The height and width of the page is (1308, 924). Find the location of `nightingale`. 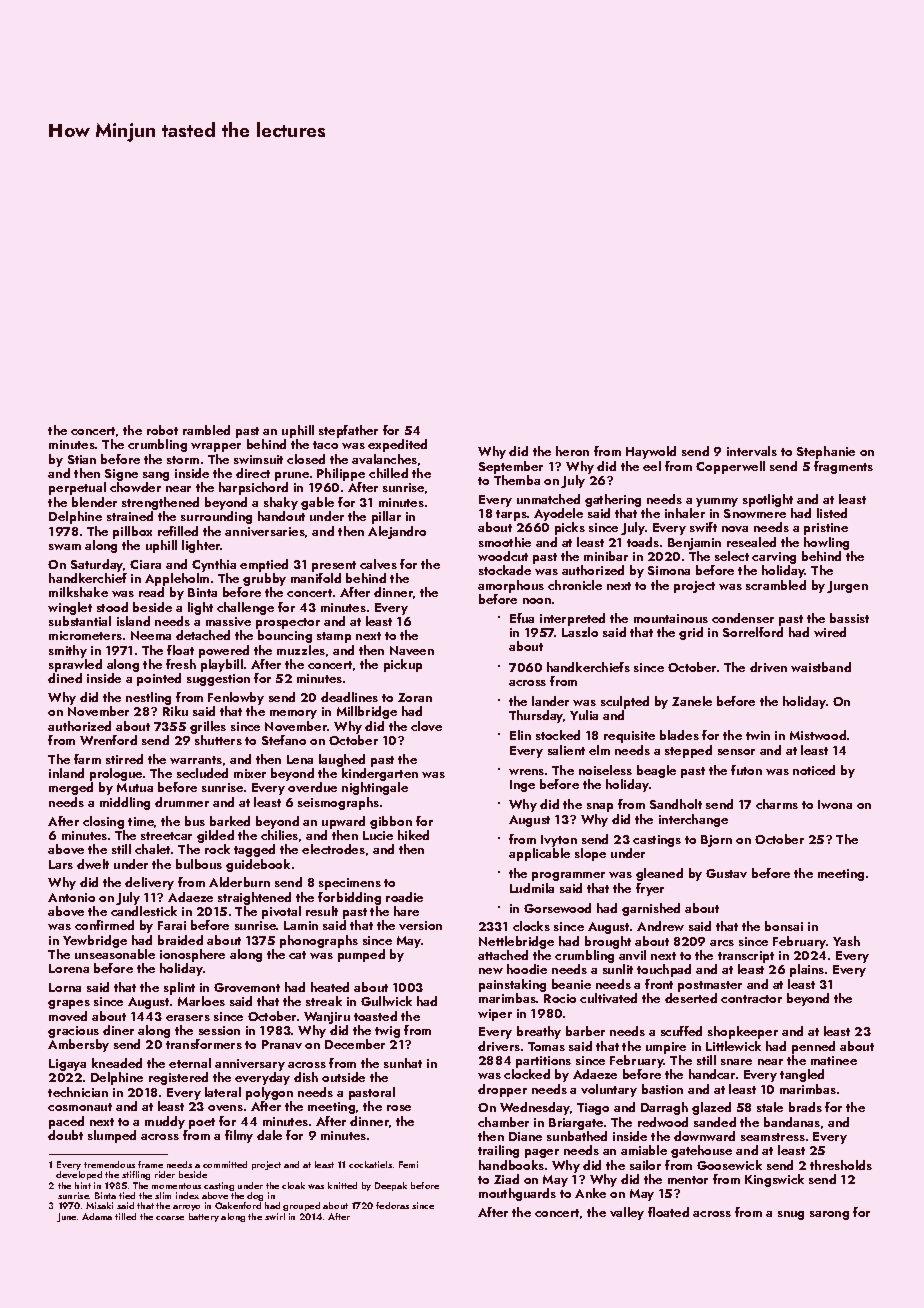

nightingale is located at coordinates (375, 788).
